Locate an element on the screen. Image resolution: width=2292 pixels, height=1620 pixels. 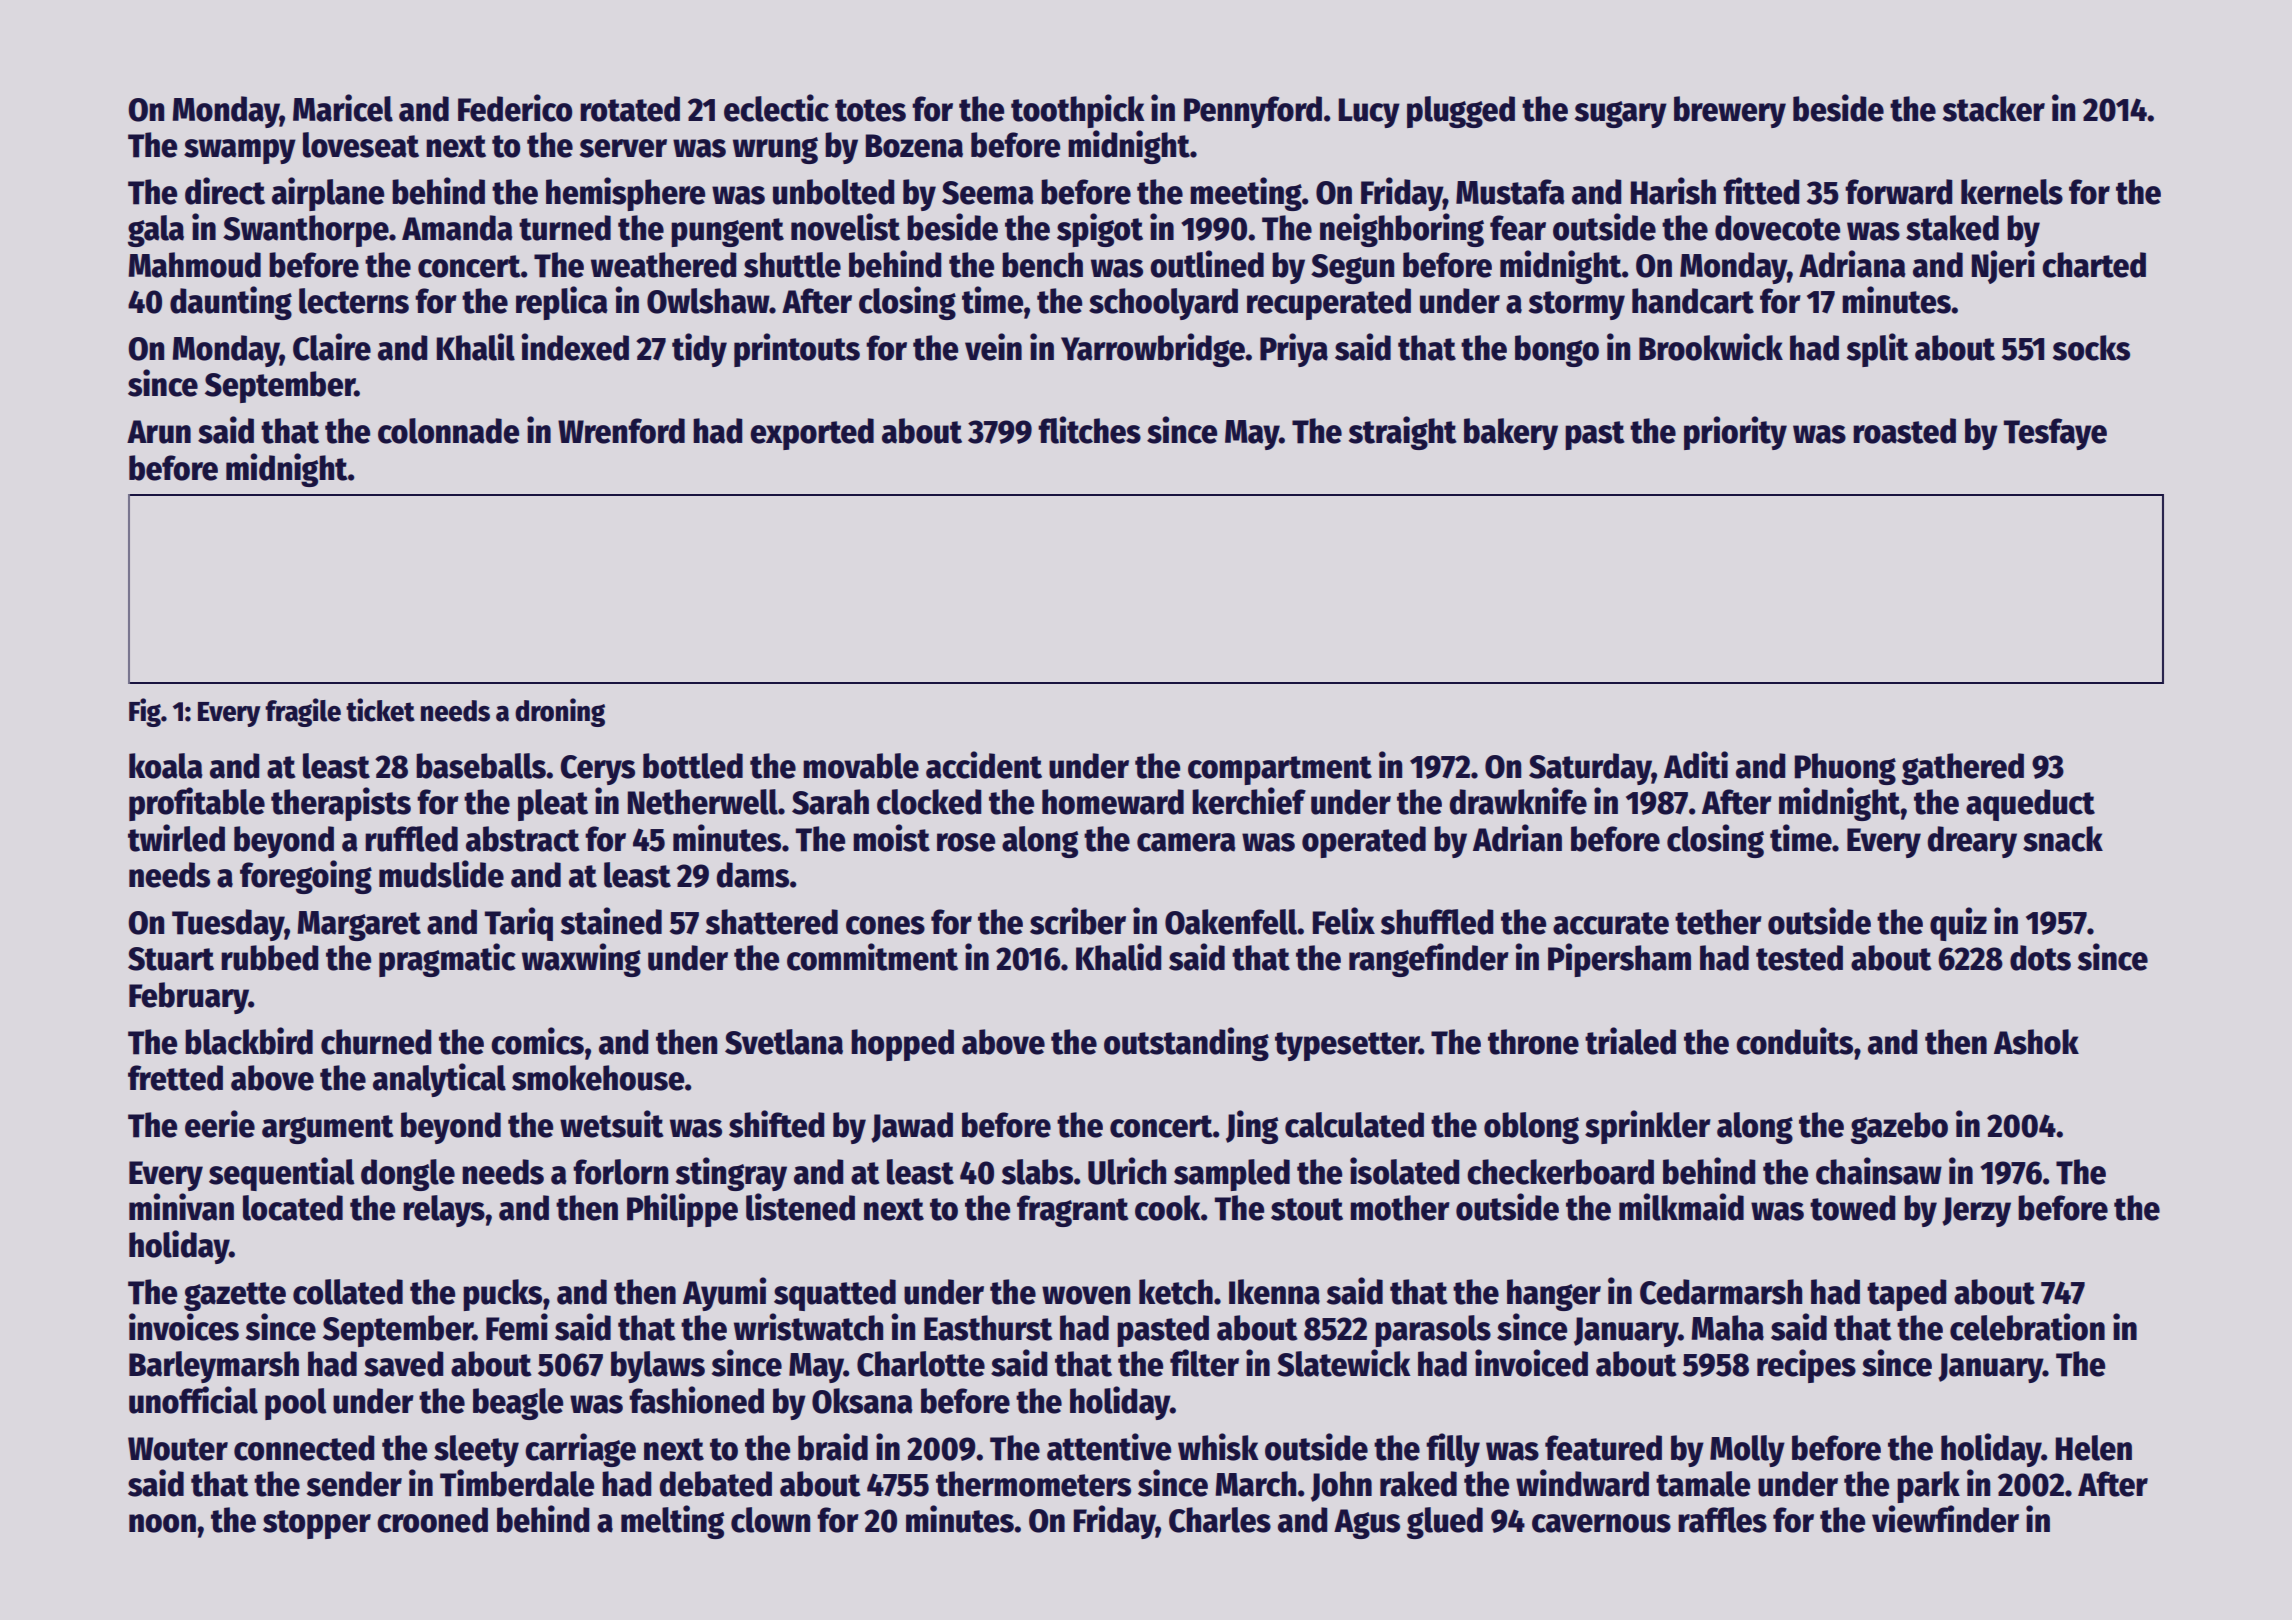
accident is located at coordinates (984, 765).
